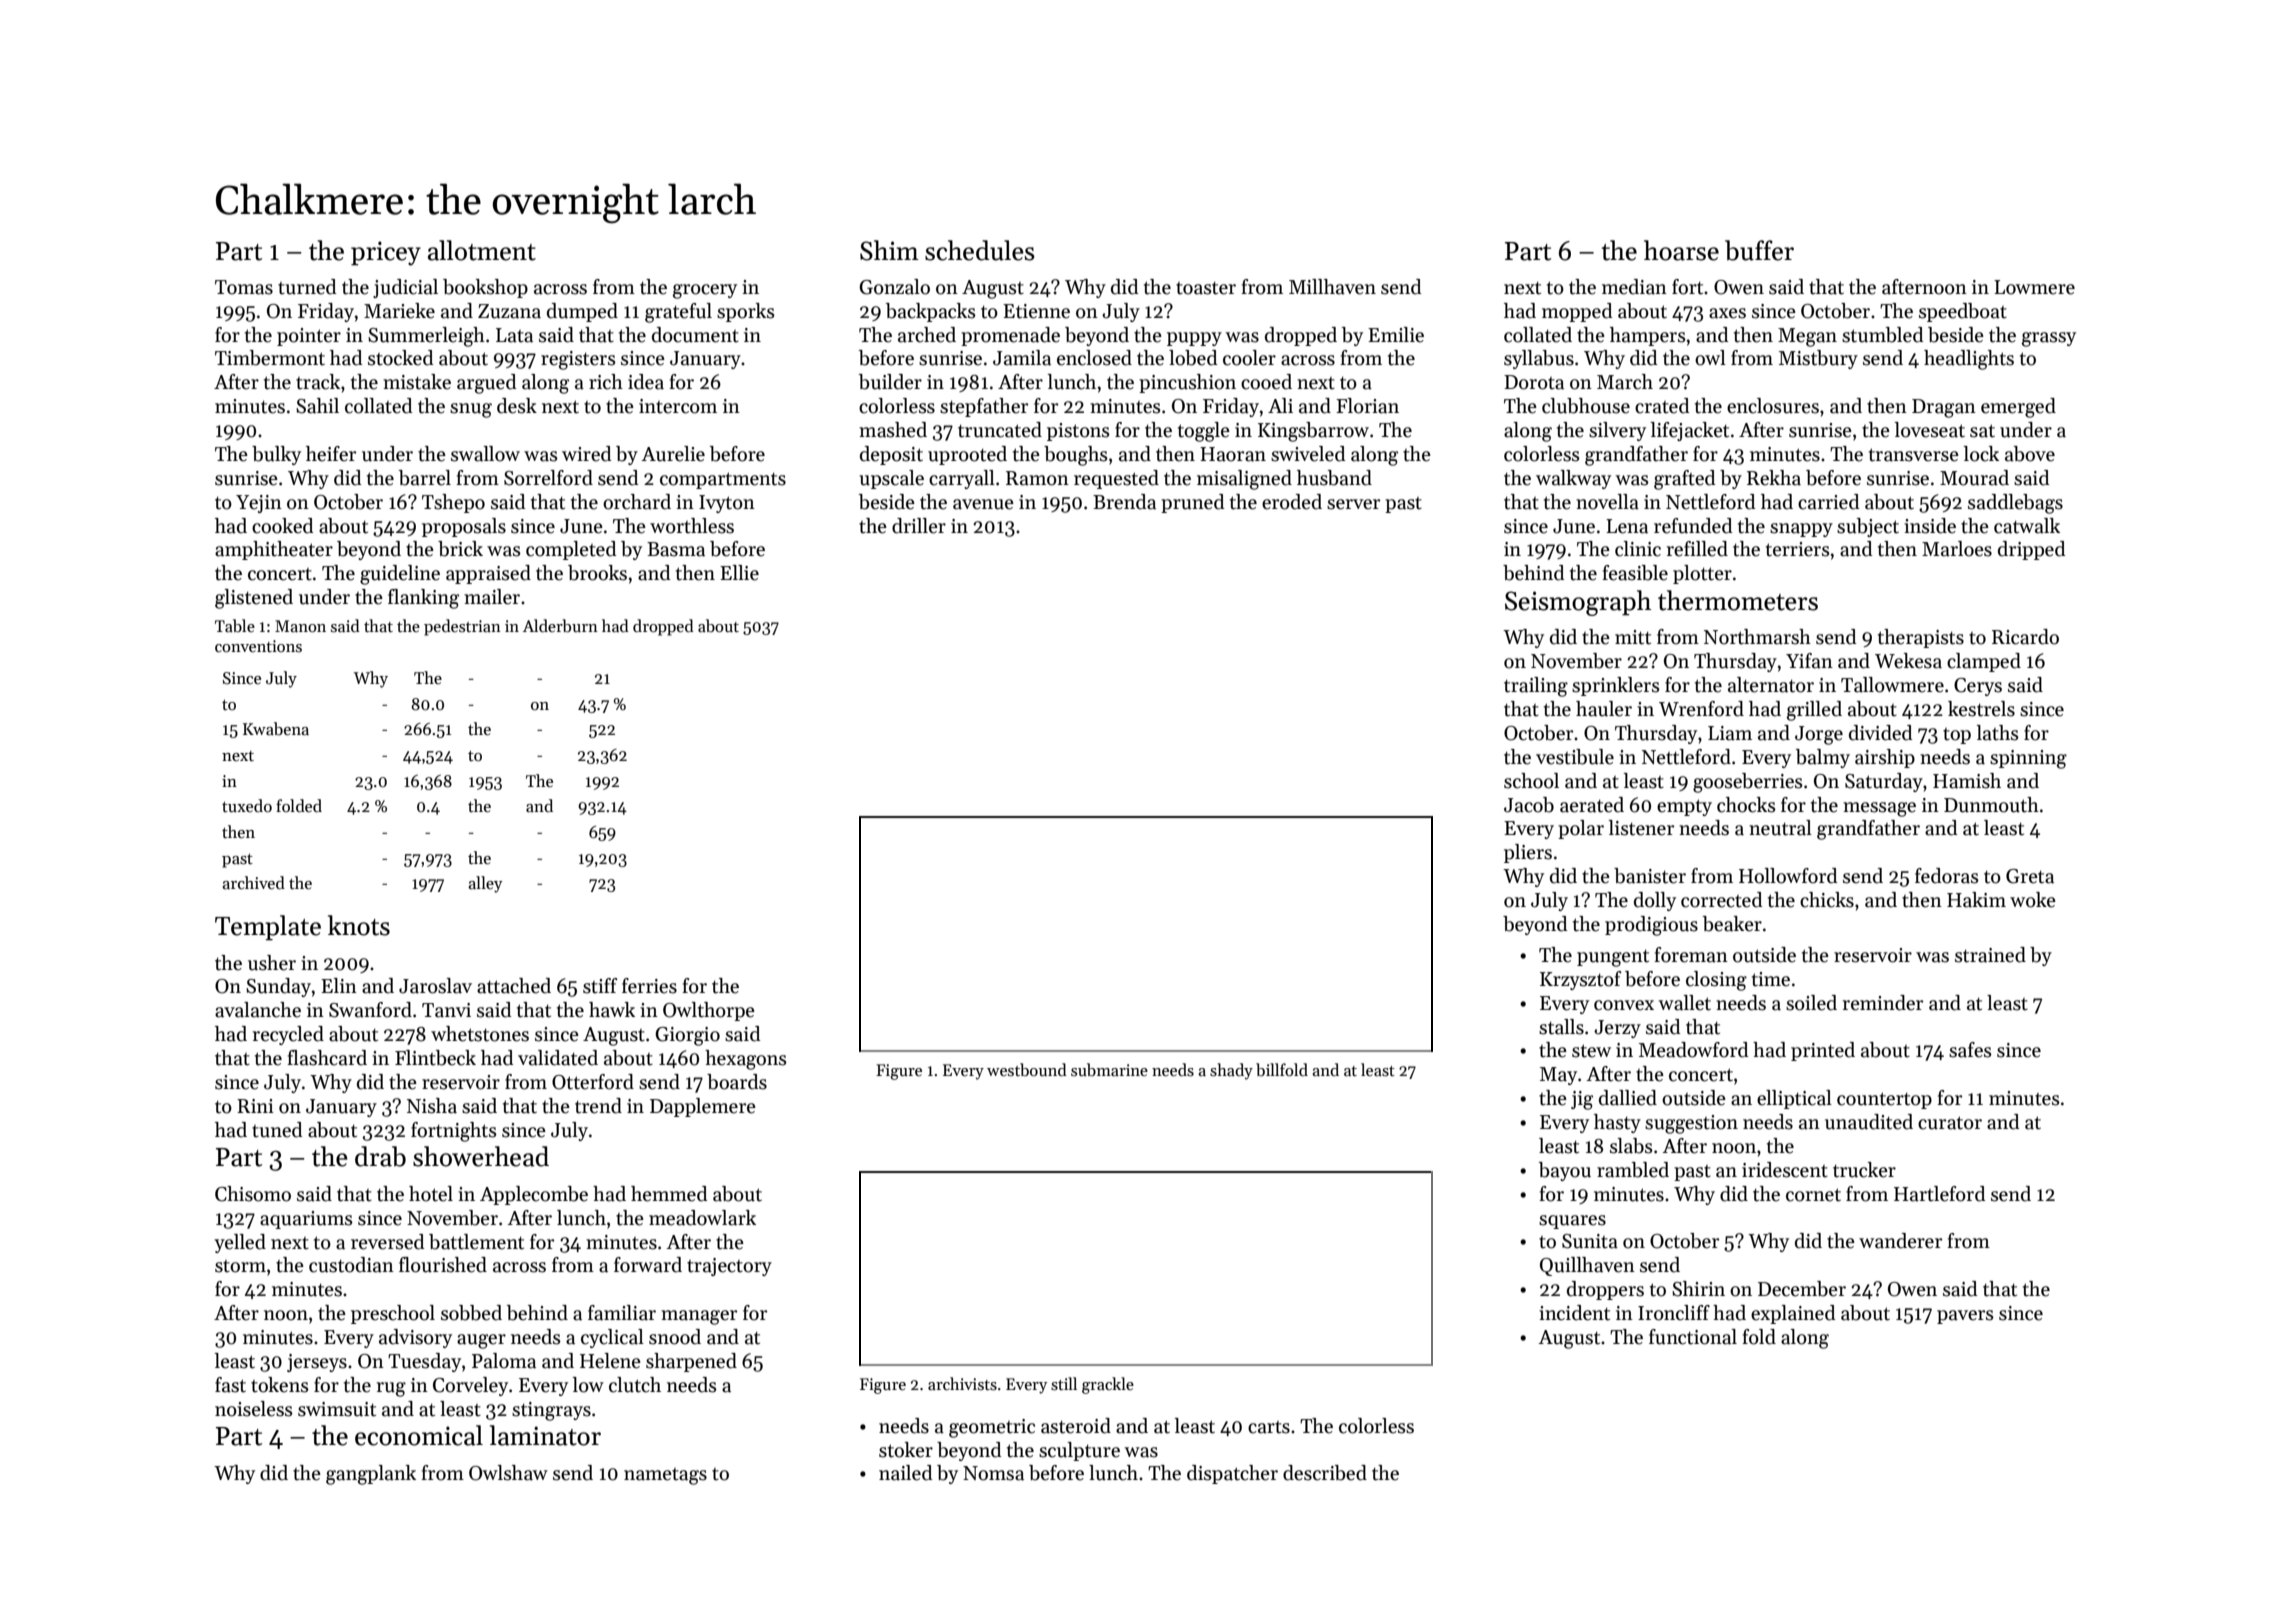 Image resolution: width=2292 pixels, height=1620 pixels. I want to click on toaster, so click(1206, 288).
